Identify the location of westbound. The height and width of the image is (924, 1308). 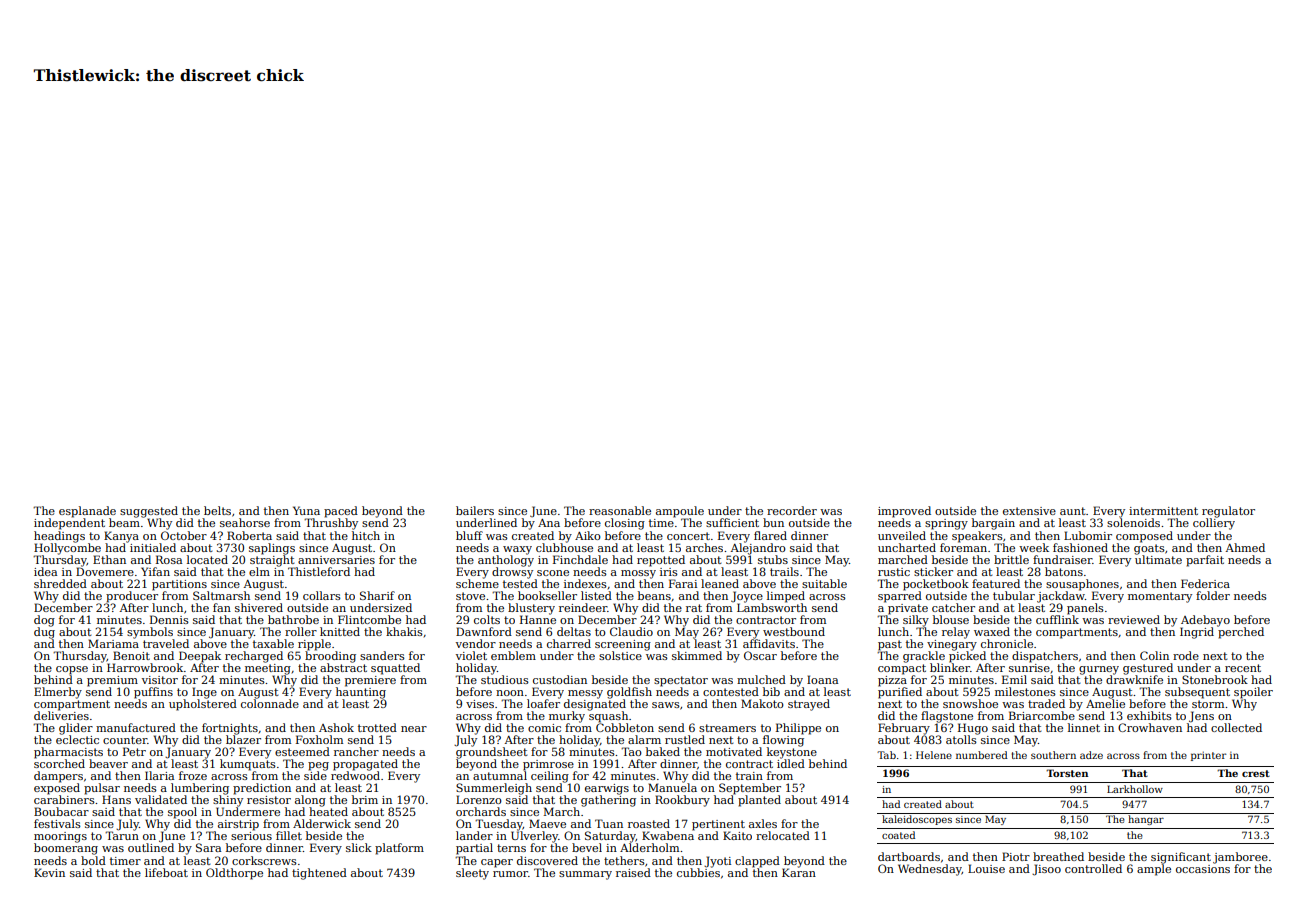
(794, 631).
